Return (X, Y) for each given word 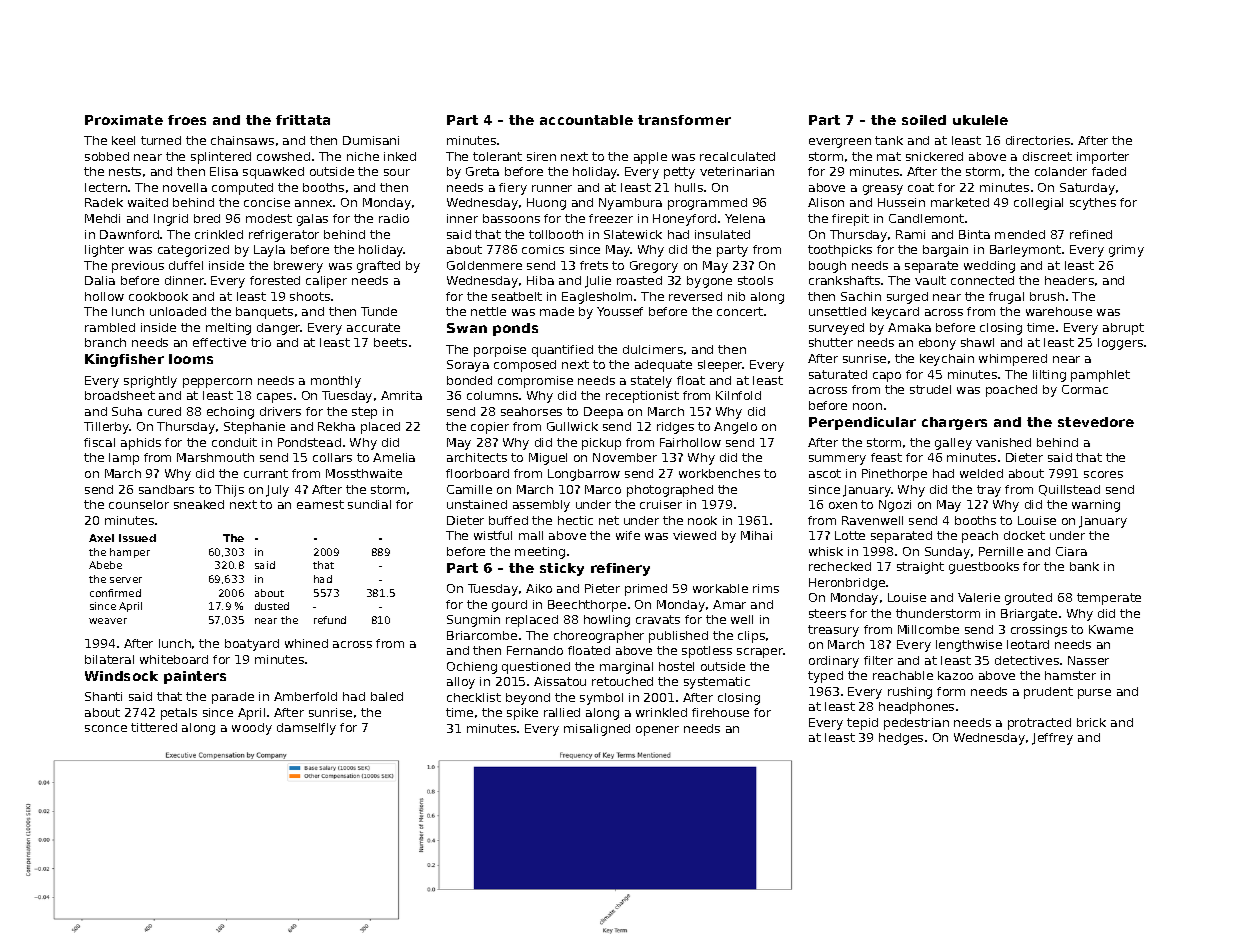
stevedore (1096, 422)
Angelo (735, 428)
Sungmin (473, 621)
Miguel (548, 459)
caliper (326, 282)
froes (187, 120)
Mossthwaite (364, 473)
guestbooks (984, 568)
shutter (831, 342)
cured (164, 411)
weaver (108, 621)
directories (1038, 140)
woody (252, 729)
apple (650, 158)
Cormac (1085, 389)
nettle (488, 311)
